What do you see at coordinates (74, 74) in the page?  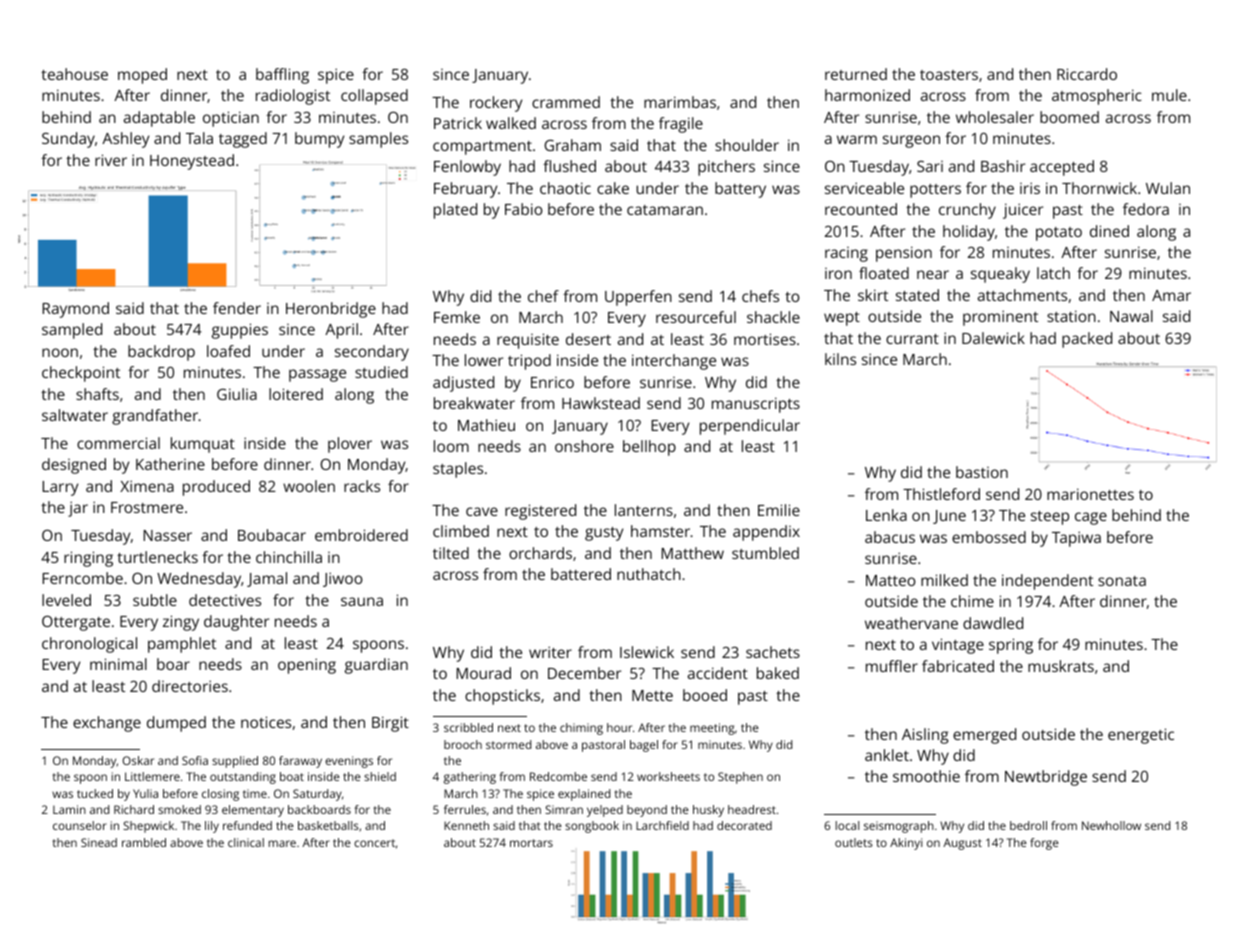 I see `teahouse` at bounding box center [74, 74].
